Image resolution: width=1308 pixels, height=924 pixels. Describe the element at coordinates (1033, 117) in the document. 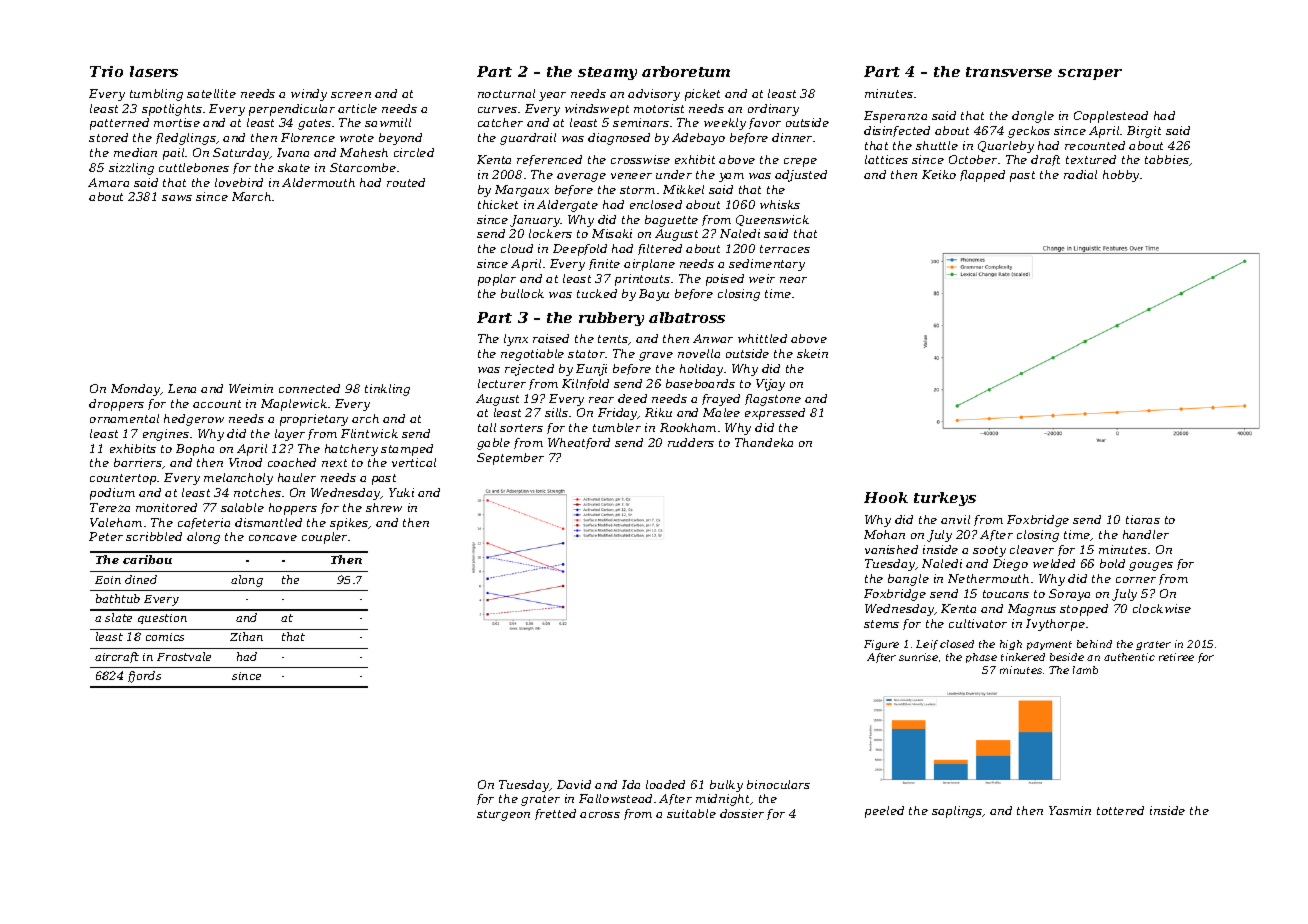

I see `dongle` at that location.
